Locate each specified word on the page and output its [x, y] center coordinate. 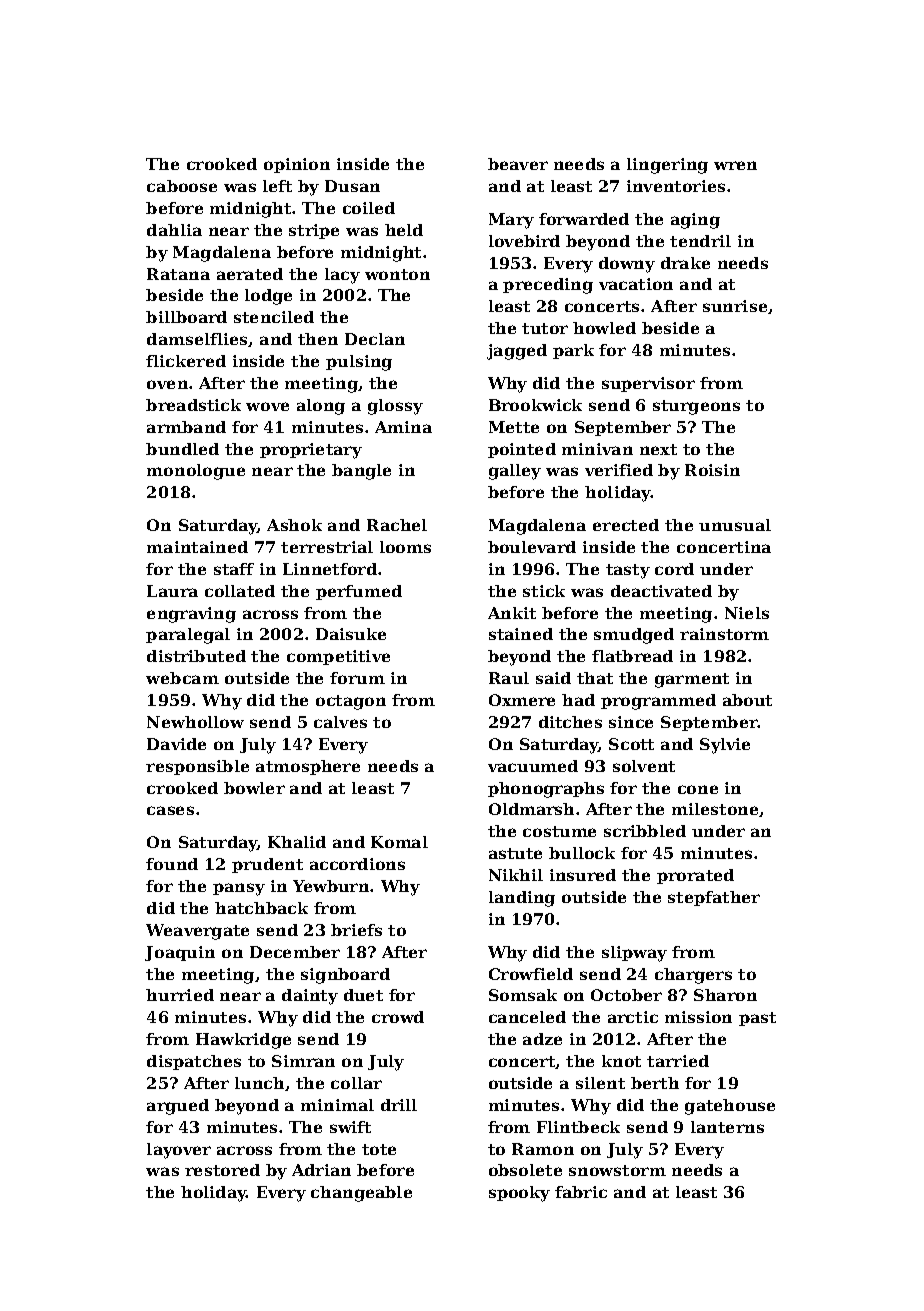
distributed [196, 656]
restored [222, 1170]
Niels [747, 613]
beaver [518, 164]
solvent [644, 766]
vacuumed [533, 766]
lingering [667, 166]
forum [357, 678]
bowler [254, 788]
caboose [182, 186]
